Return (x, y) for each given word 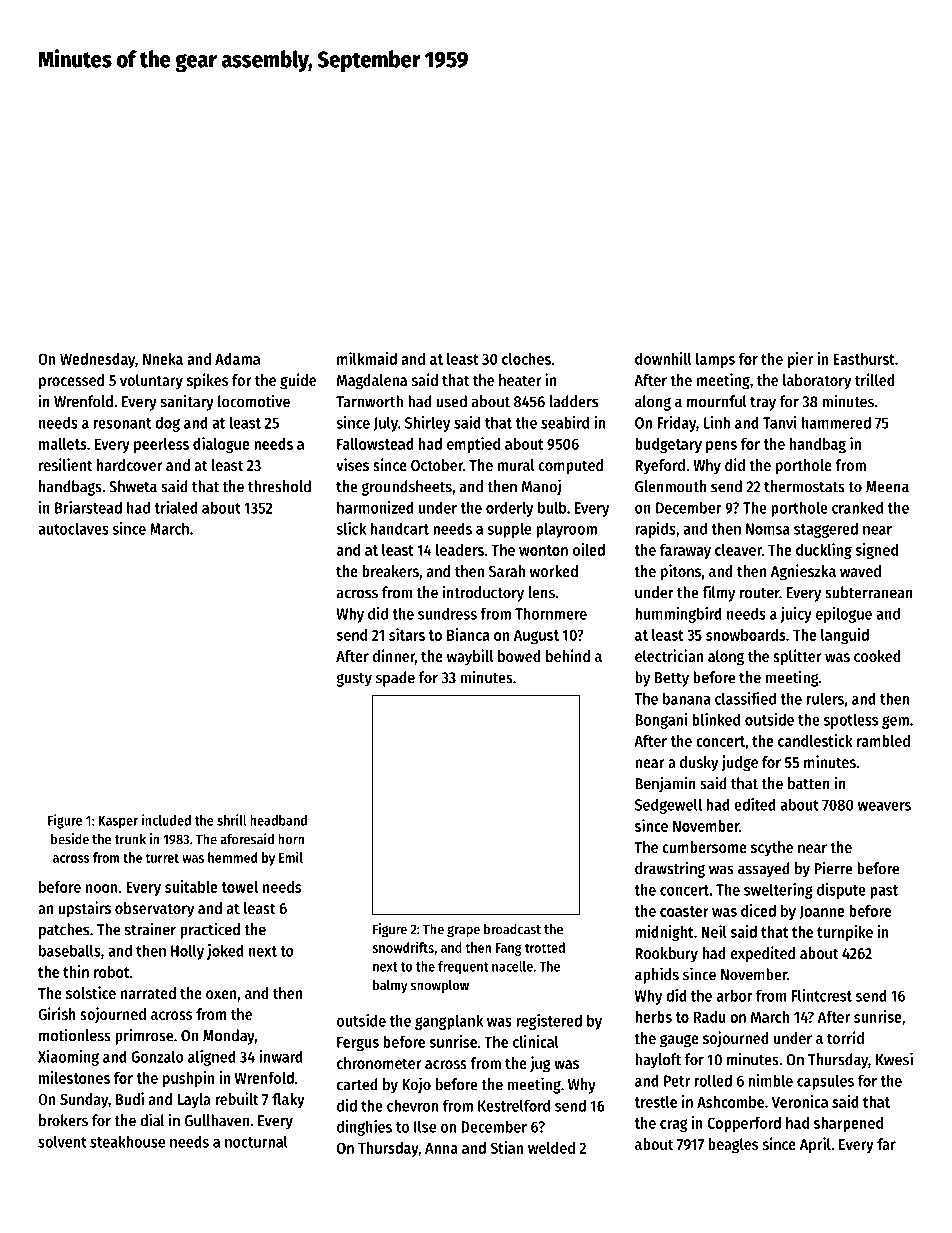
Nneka (163, 359)
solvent (62, 1141)
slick (351, 528)
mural (516, 465)
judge (739, 763)
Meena (887, 487)
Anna (441, 1148)
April (815, 1145)
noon (102, 888)
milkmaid (367, 358)
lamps (715, 360)
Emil (291, 857)
